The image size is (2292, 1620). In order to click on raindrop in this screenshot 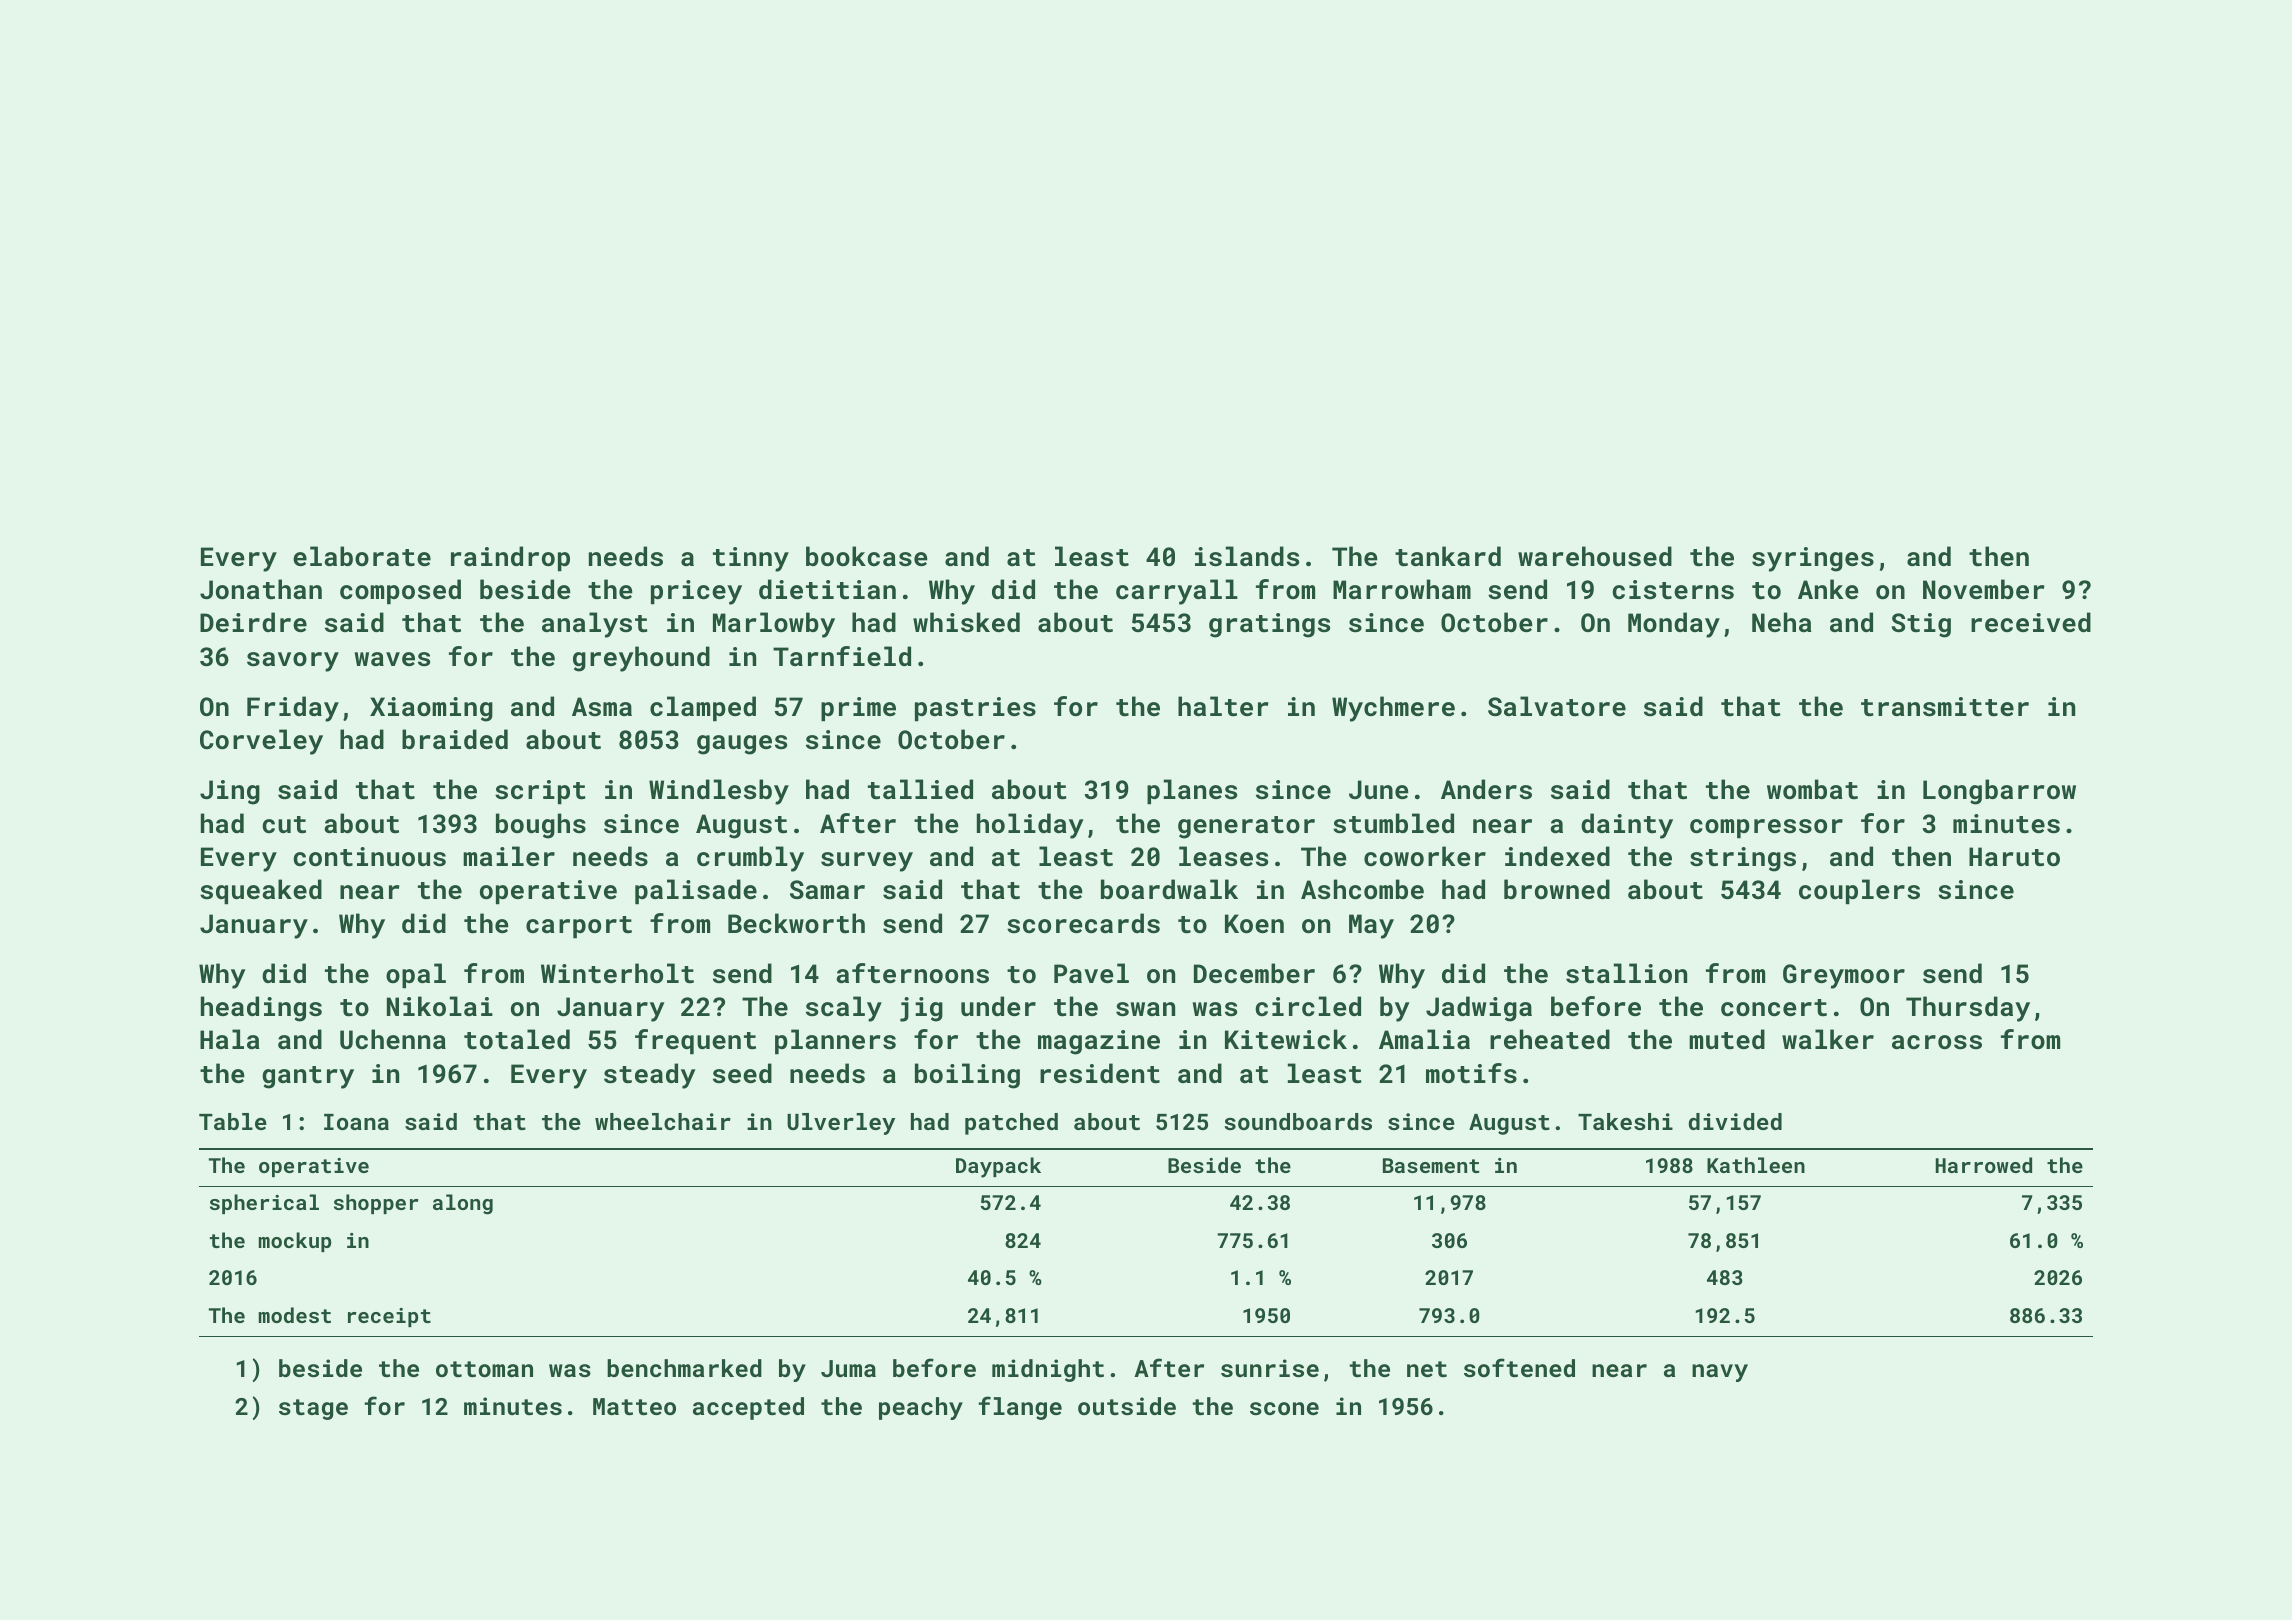, I will do `click(510, 559)`.
